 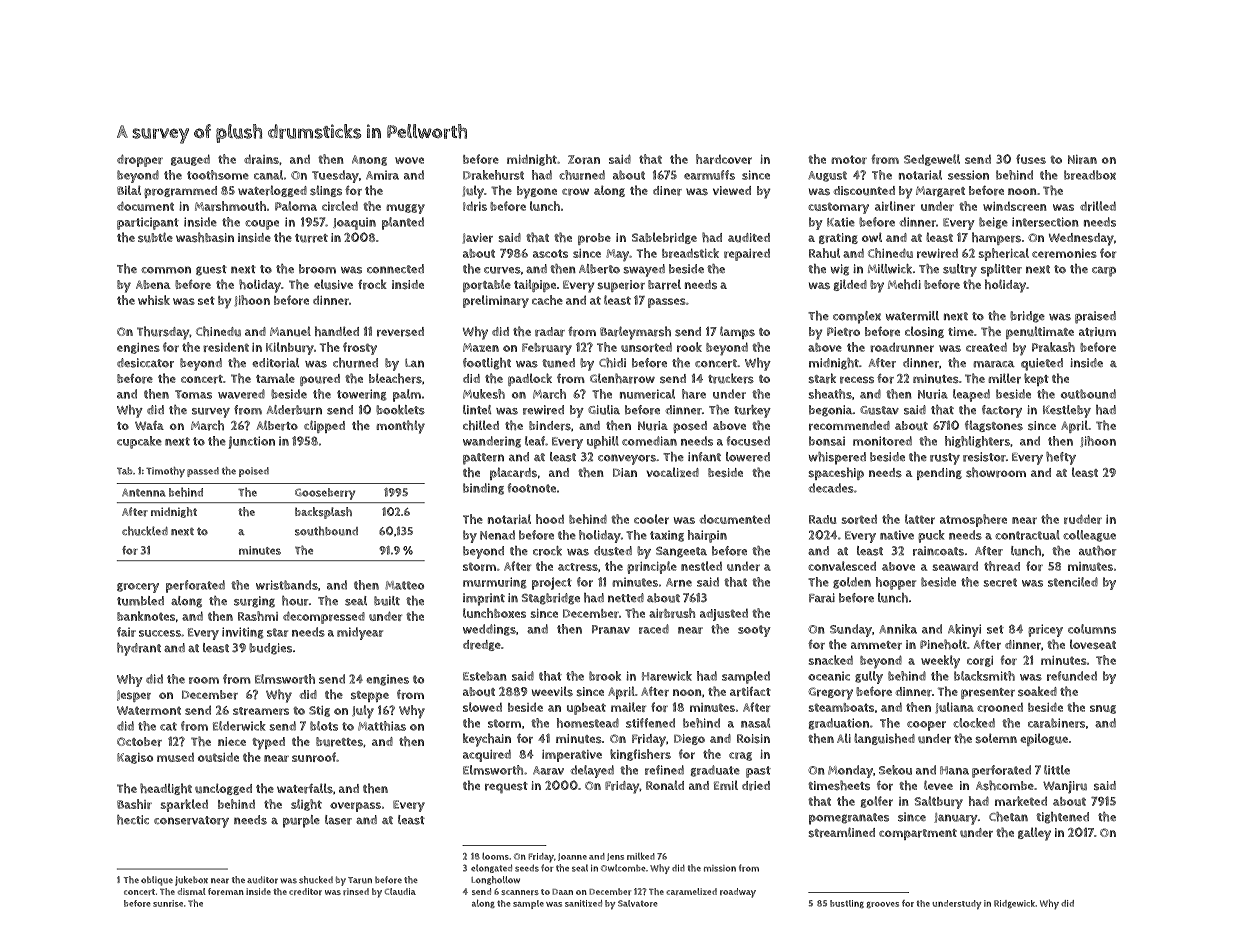 What do you see at coordinates (1044, 739) in the screenshot?
I see `epilogue` at bounding box center [1044, 739].
